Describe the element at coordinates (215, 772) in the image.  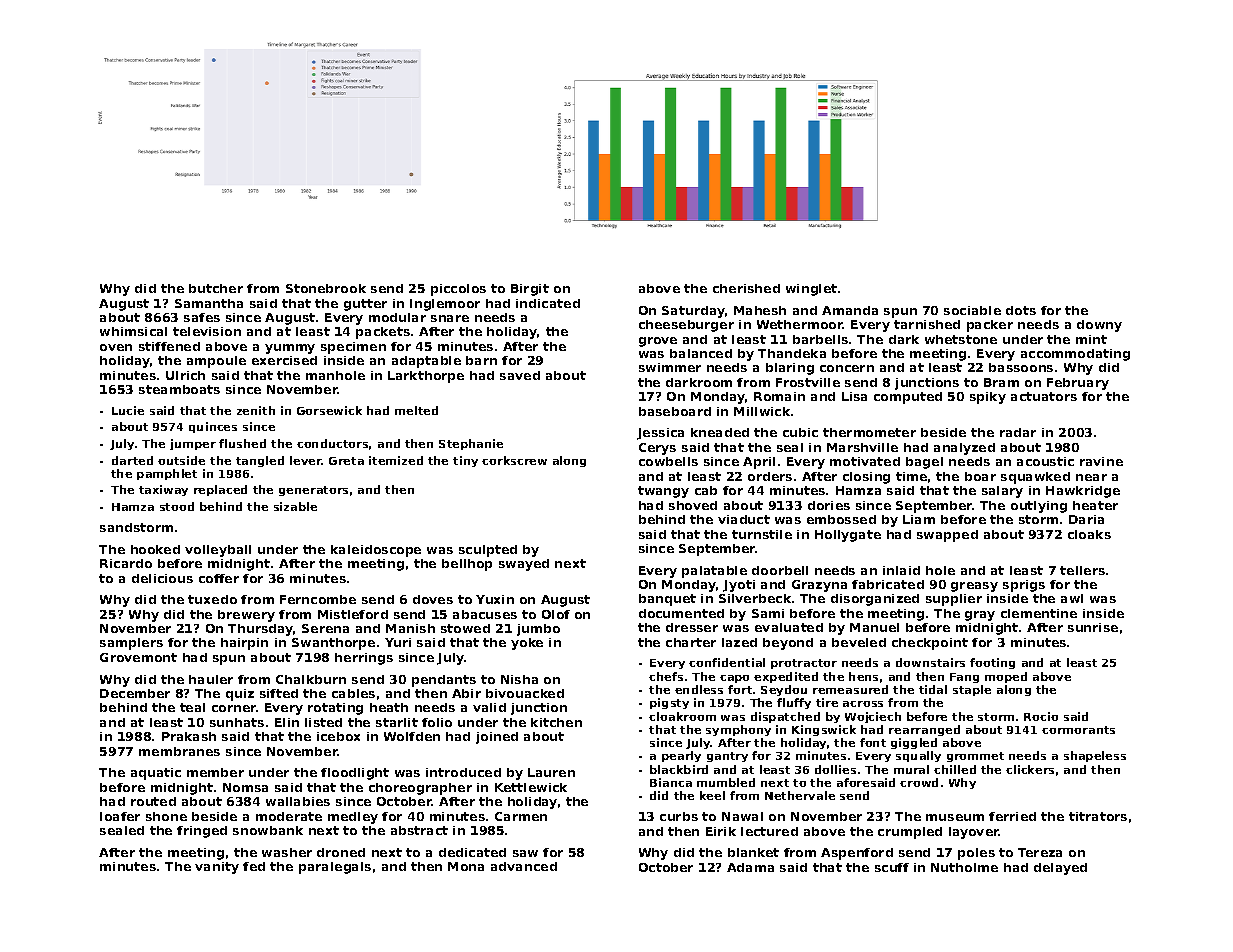
I see `member` at that location.
